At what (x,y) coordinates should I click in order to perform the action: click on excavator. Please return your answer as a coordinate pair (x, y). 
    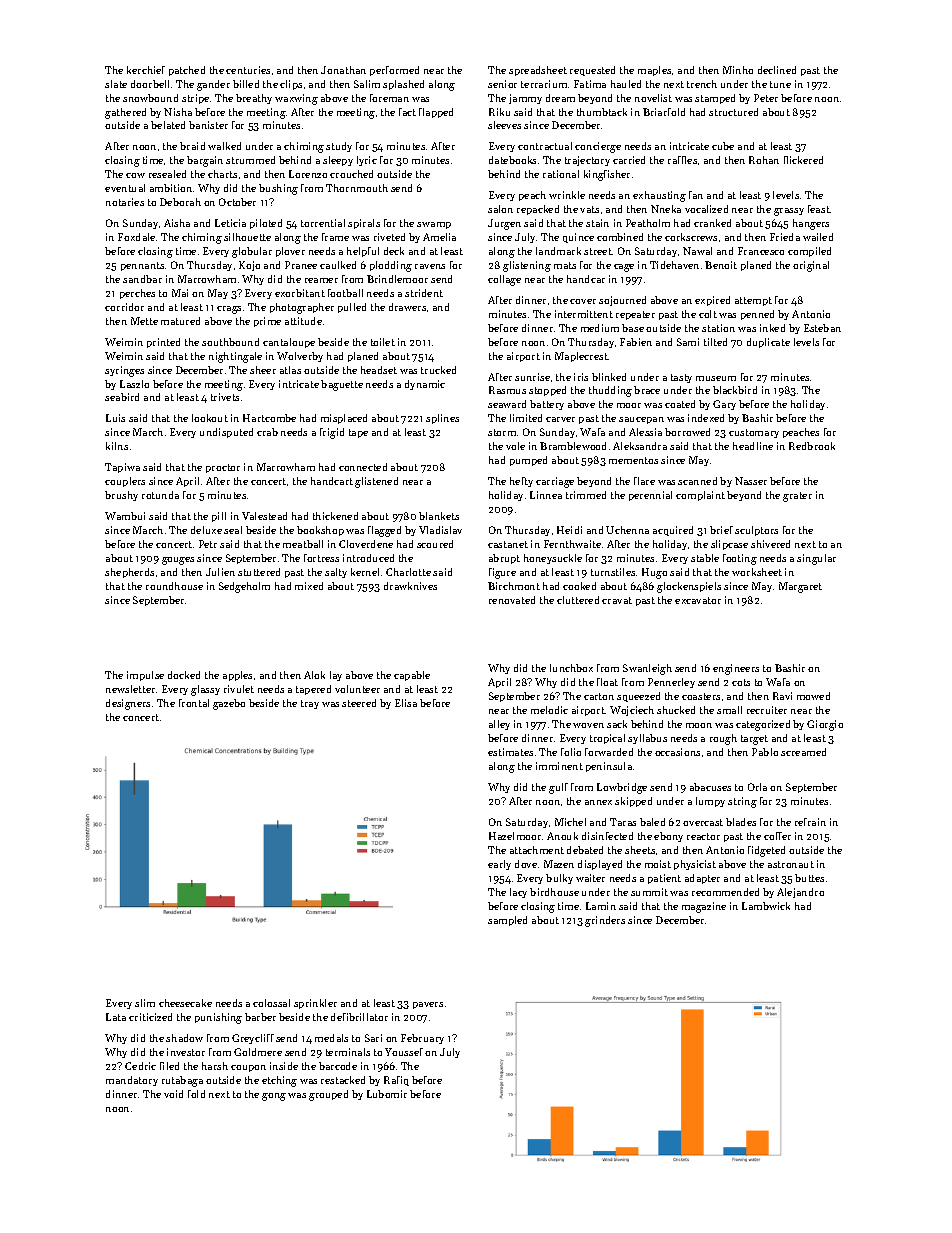
    Looking at the image, I should click on (698, 600).
